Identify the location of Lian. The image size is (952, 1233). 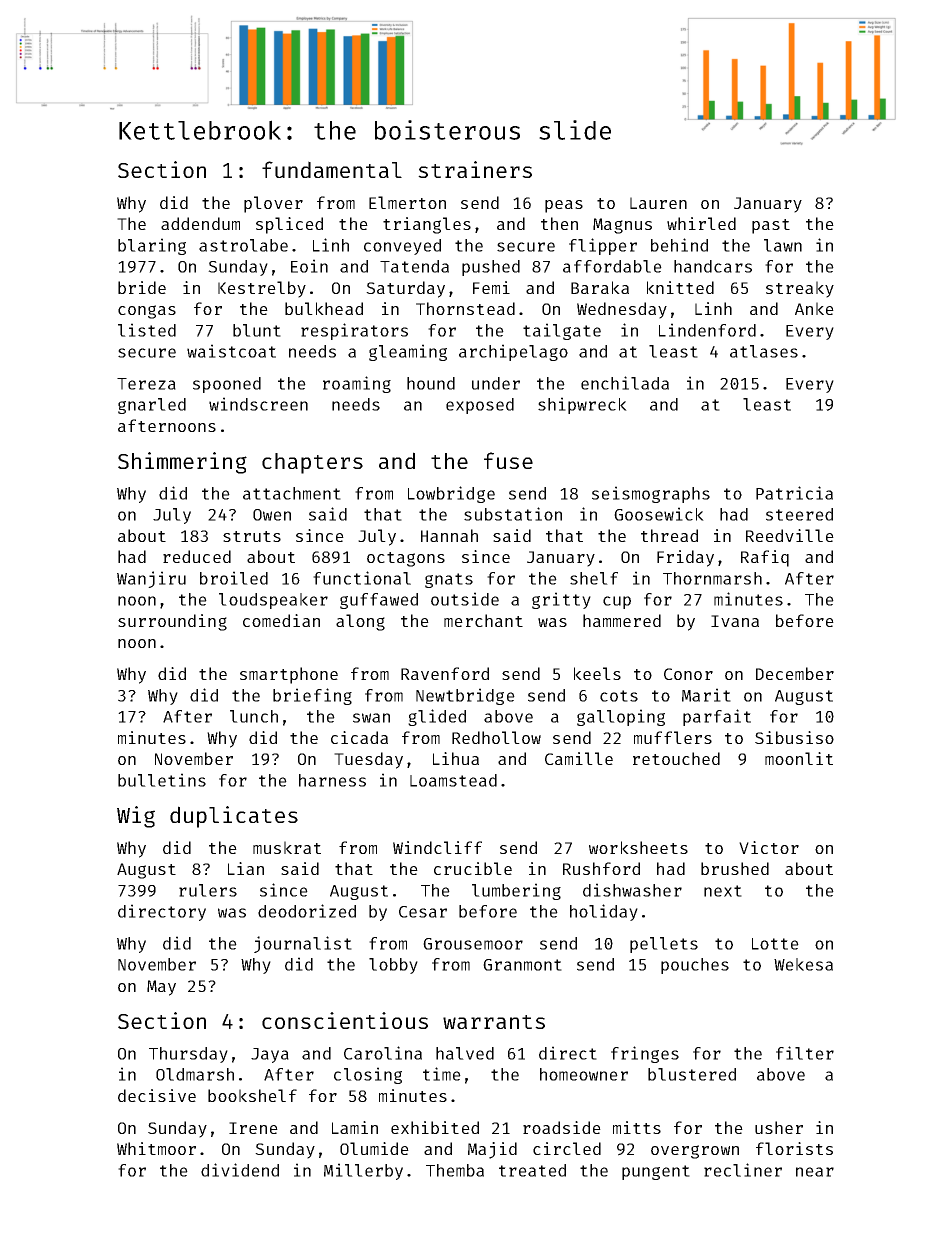
(246, 868).
